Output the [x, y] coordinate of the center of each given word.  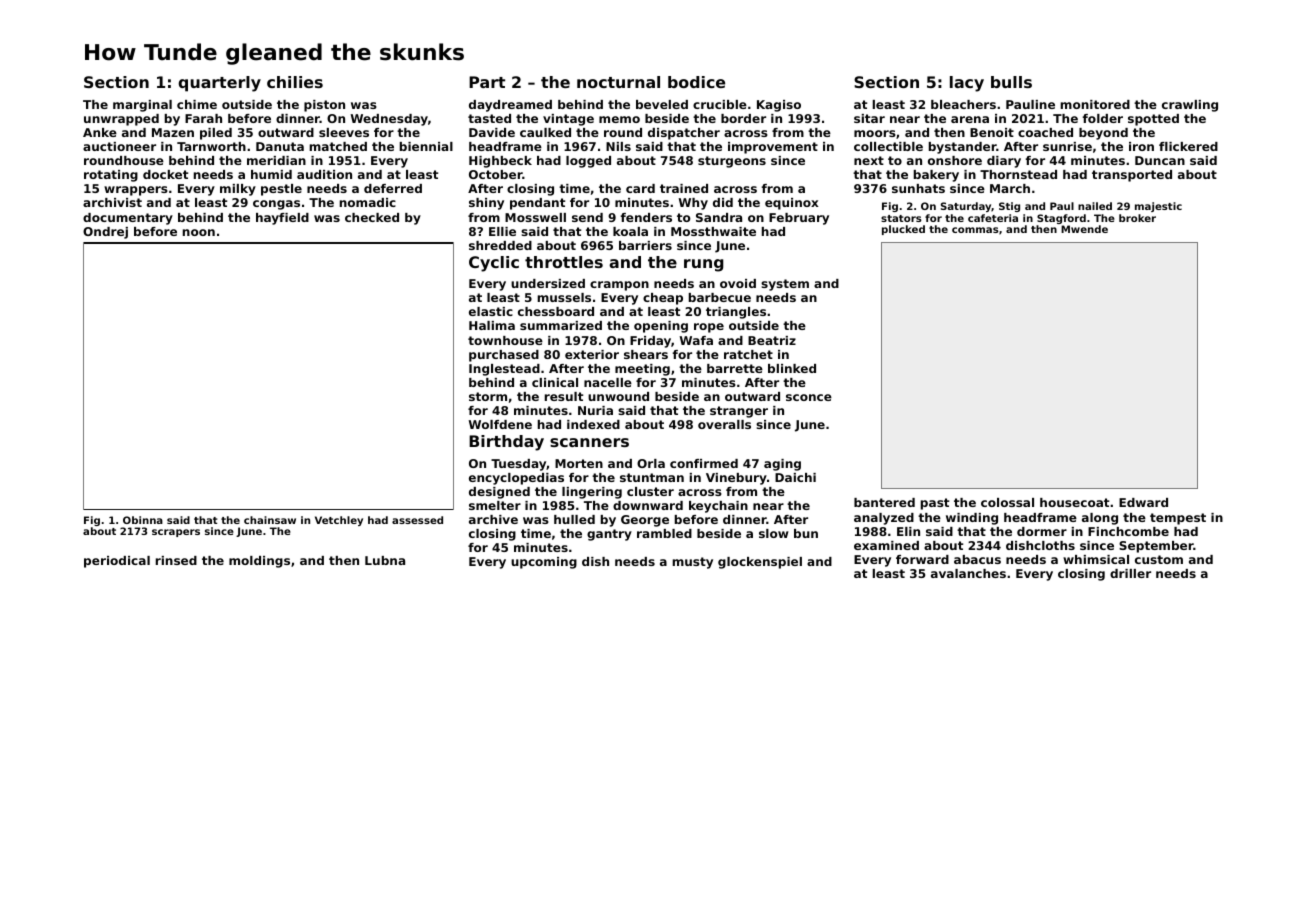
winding [972, 519]
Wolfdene [500, 424]
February [799, 219]
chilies [295, 82]
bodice [696, 82]
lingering [592, 493]
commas [975, 230]
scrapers [176, 533]
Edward [1143, 502]
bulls [1011, 82]
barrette [735, 368]
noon [199, 232]
